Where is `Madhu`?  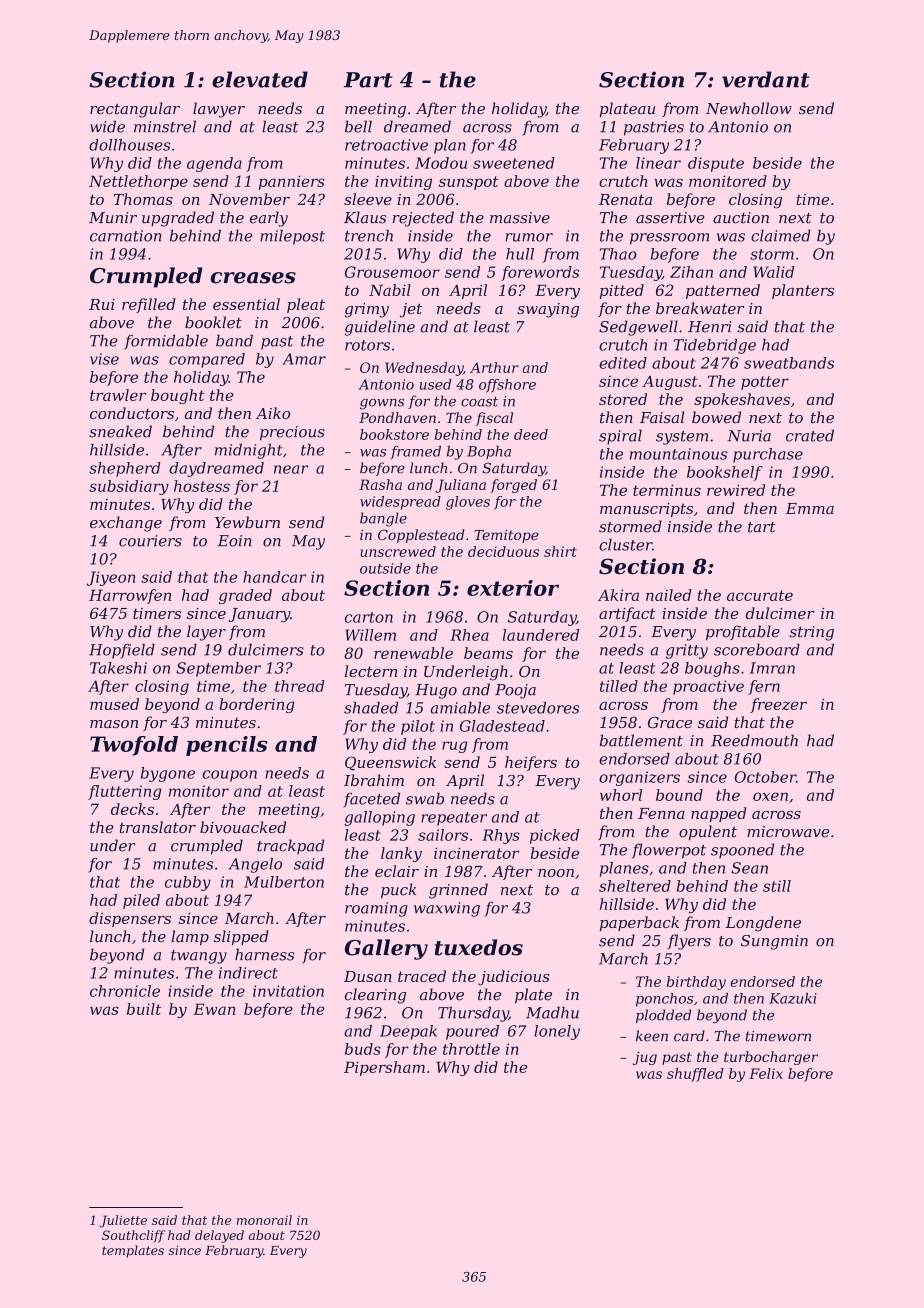
Madhu is located at coordinates (552, 1013).
